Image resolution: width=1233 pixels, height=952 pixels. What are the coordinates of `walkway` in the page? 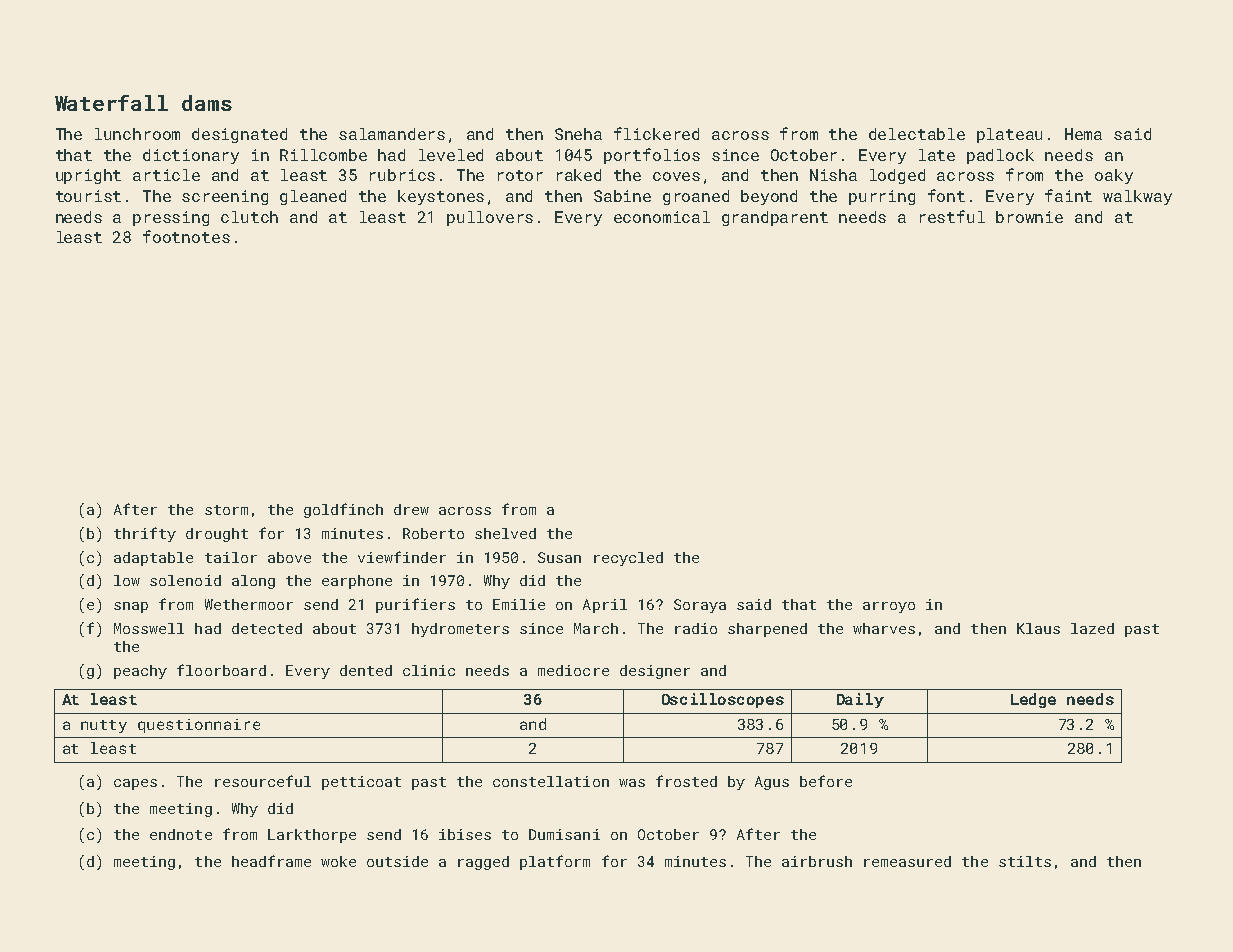 It's located at (1137, 197).
